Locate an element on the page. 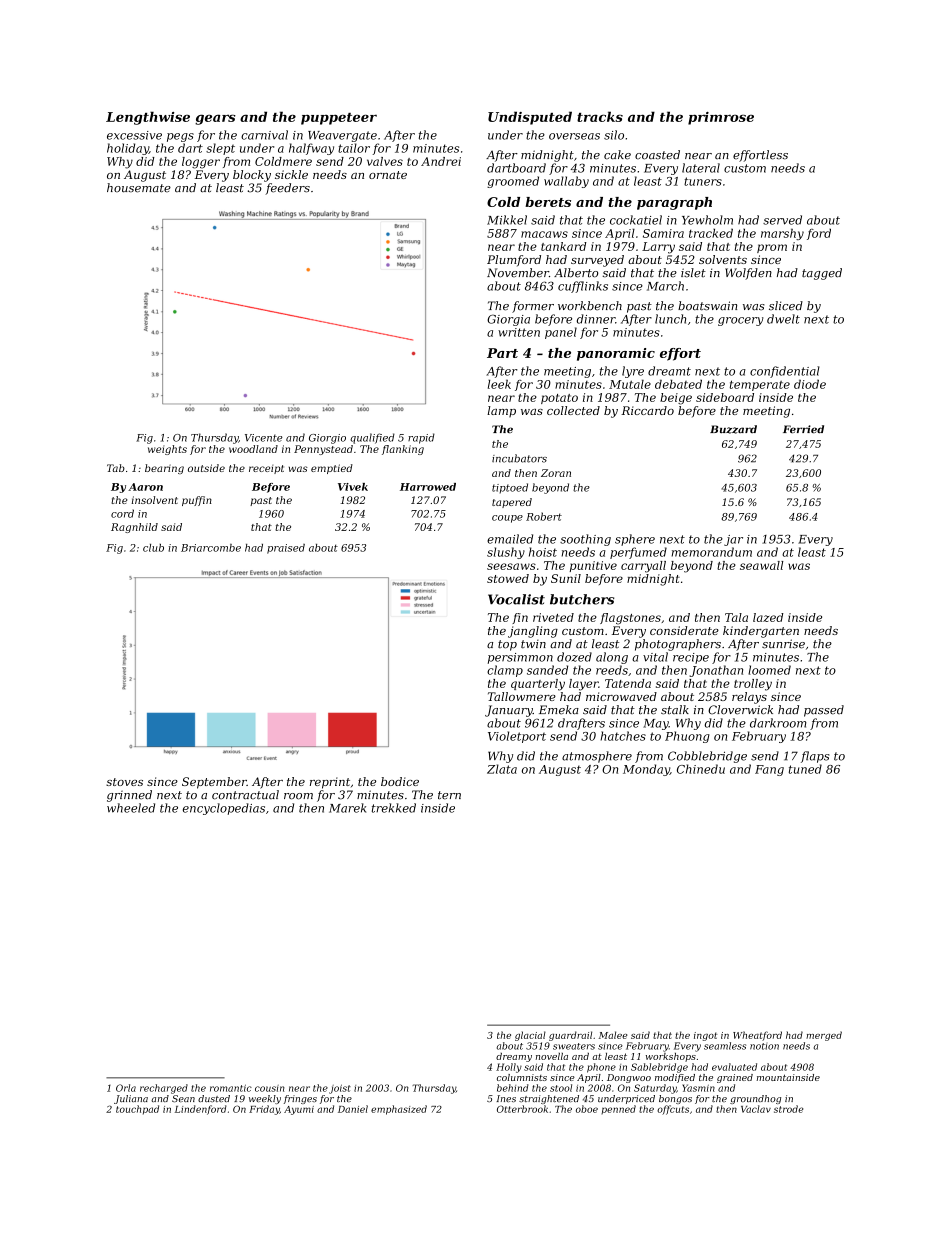 The width and height of the image is (952, 1233). qualified is located at coordinates (372, 438).
